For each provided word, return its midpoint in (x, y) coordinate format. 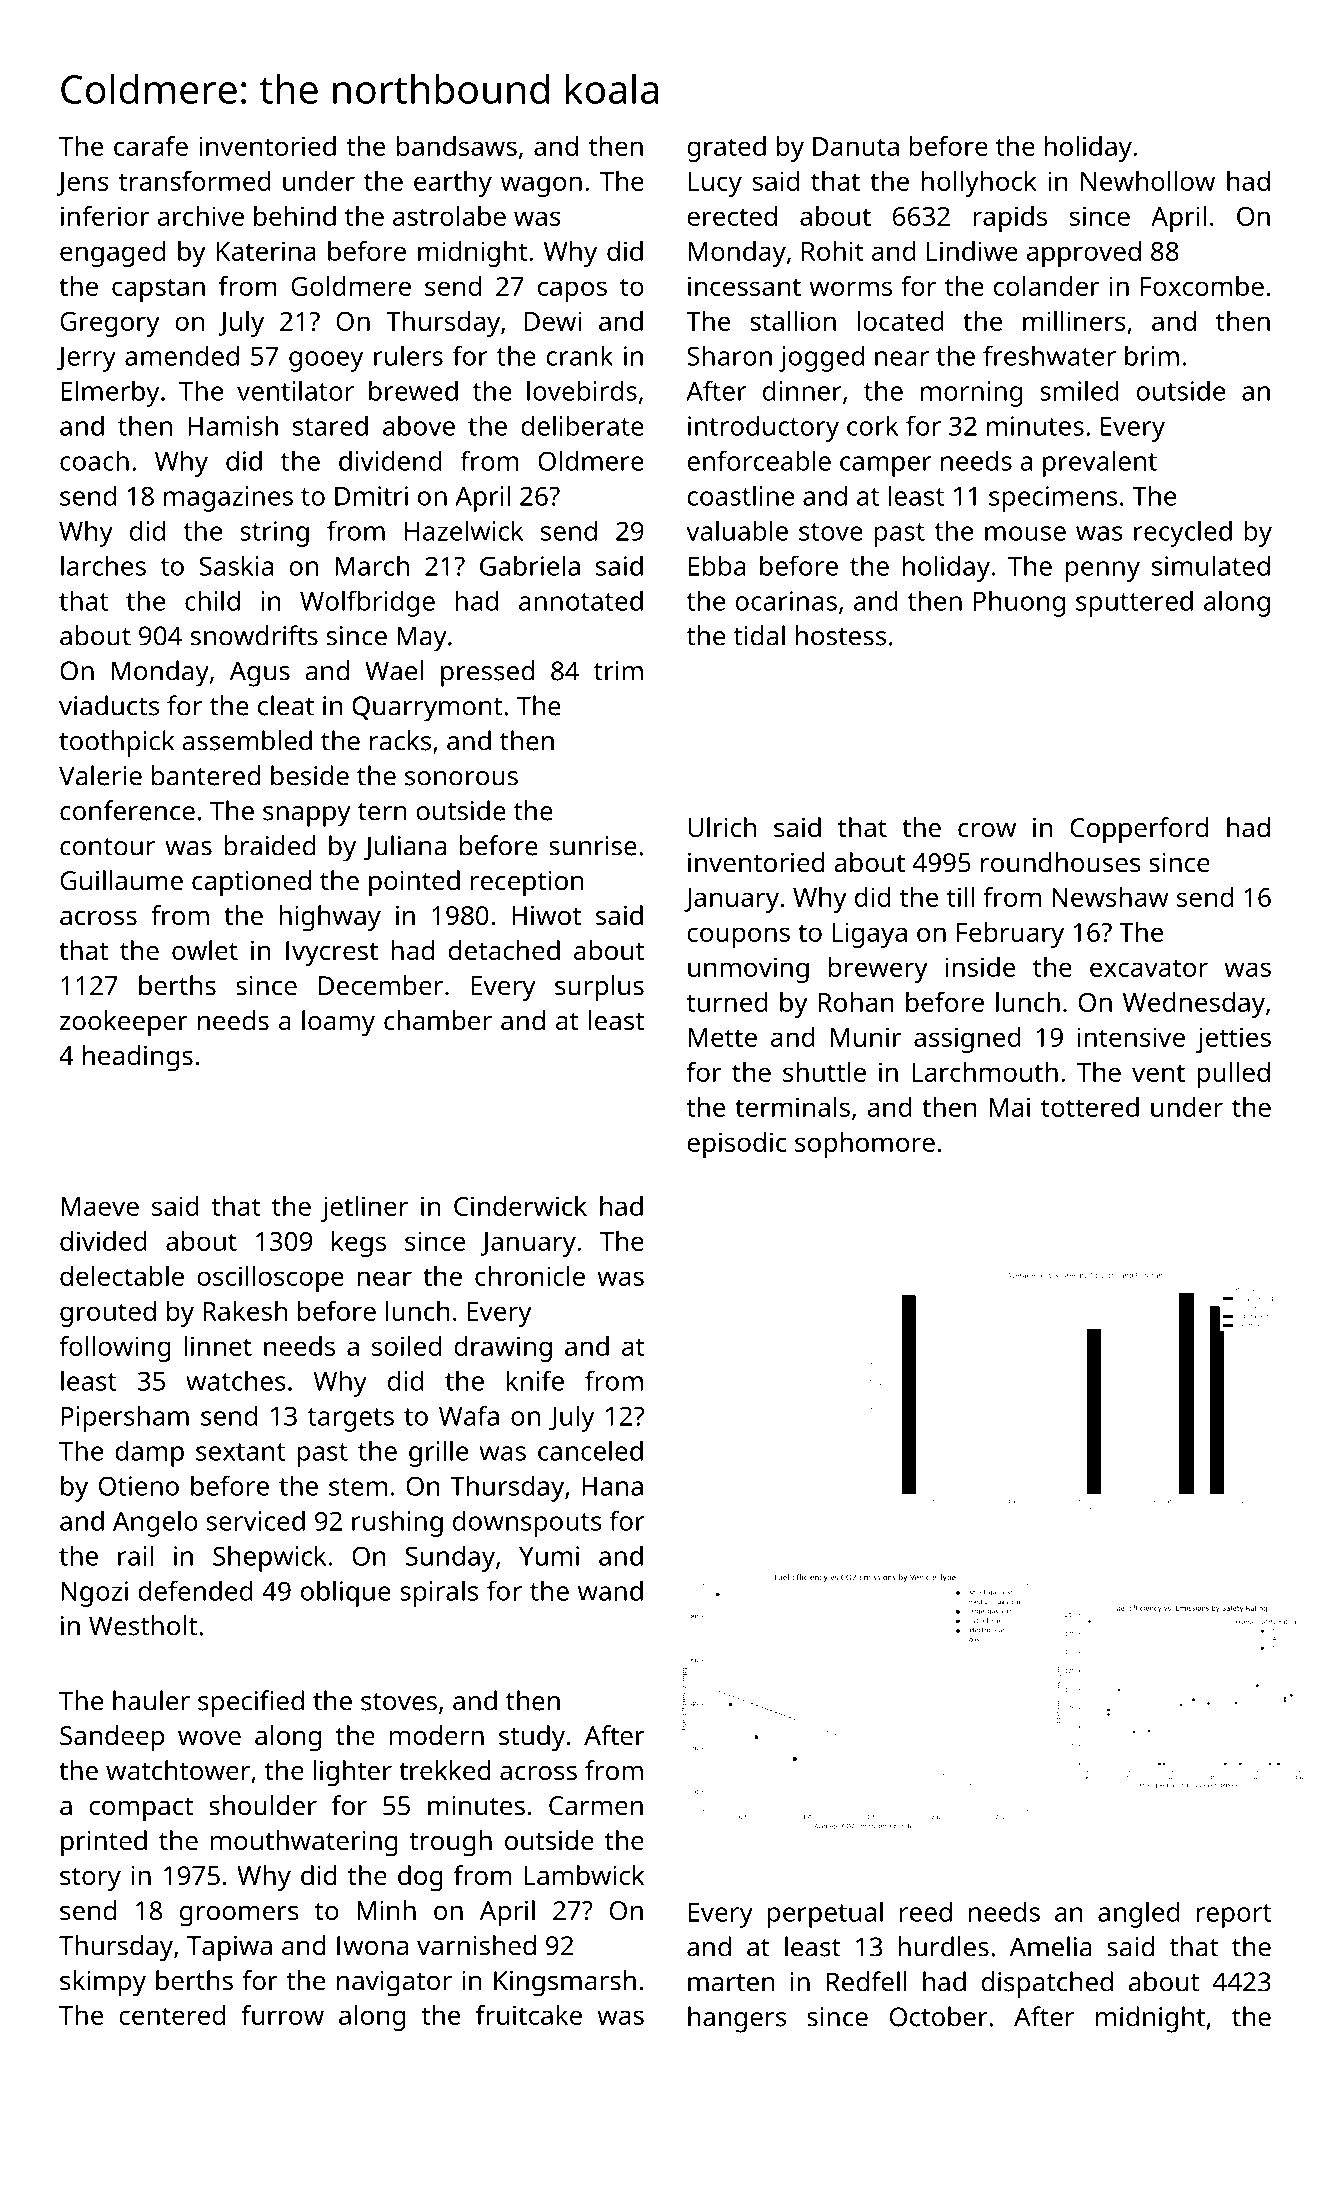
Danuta (856, 146)
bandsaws (457, 146)
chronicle (530, 1276)
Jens (83, 184)
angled (1139, 1914)
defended (195, 1590)
